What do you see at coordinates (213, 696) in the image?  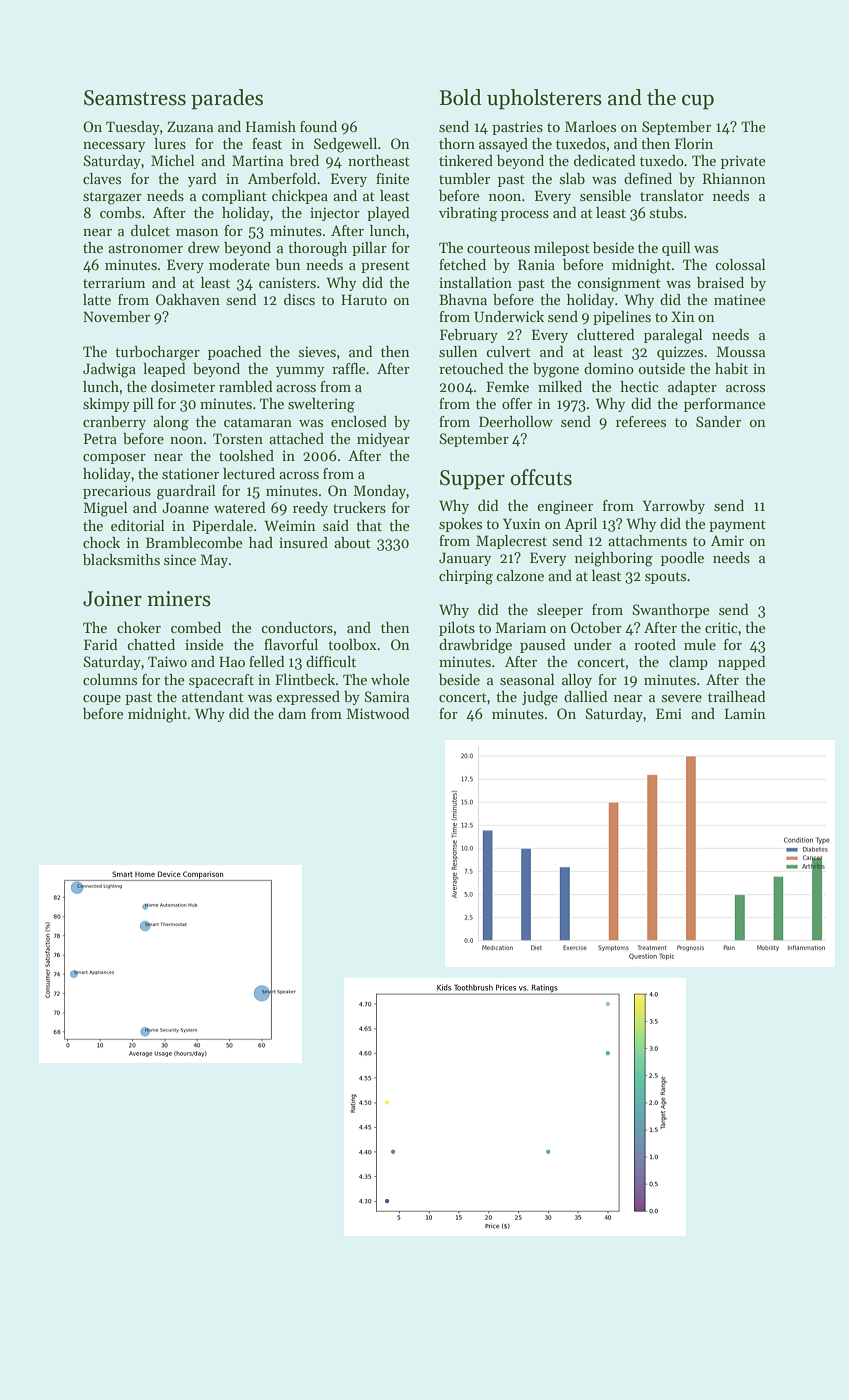 I see `attendant` at bounding box center [213, 696].
